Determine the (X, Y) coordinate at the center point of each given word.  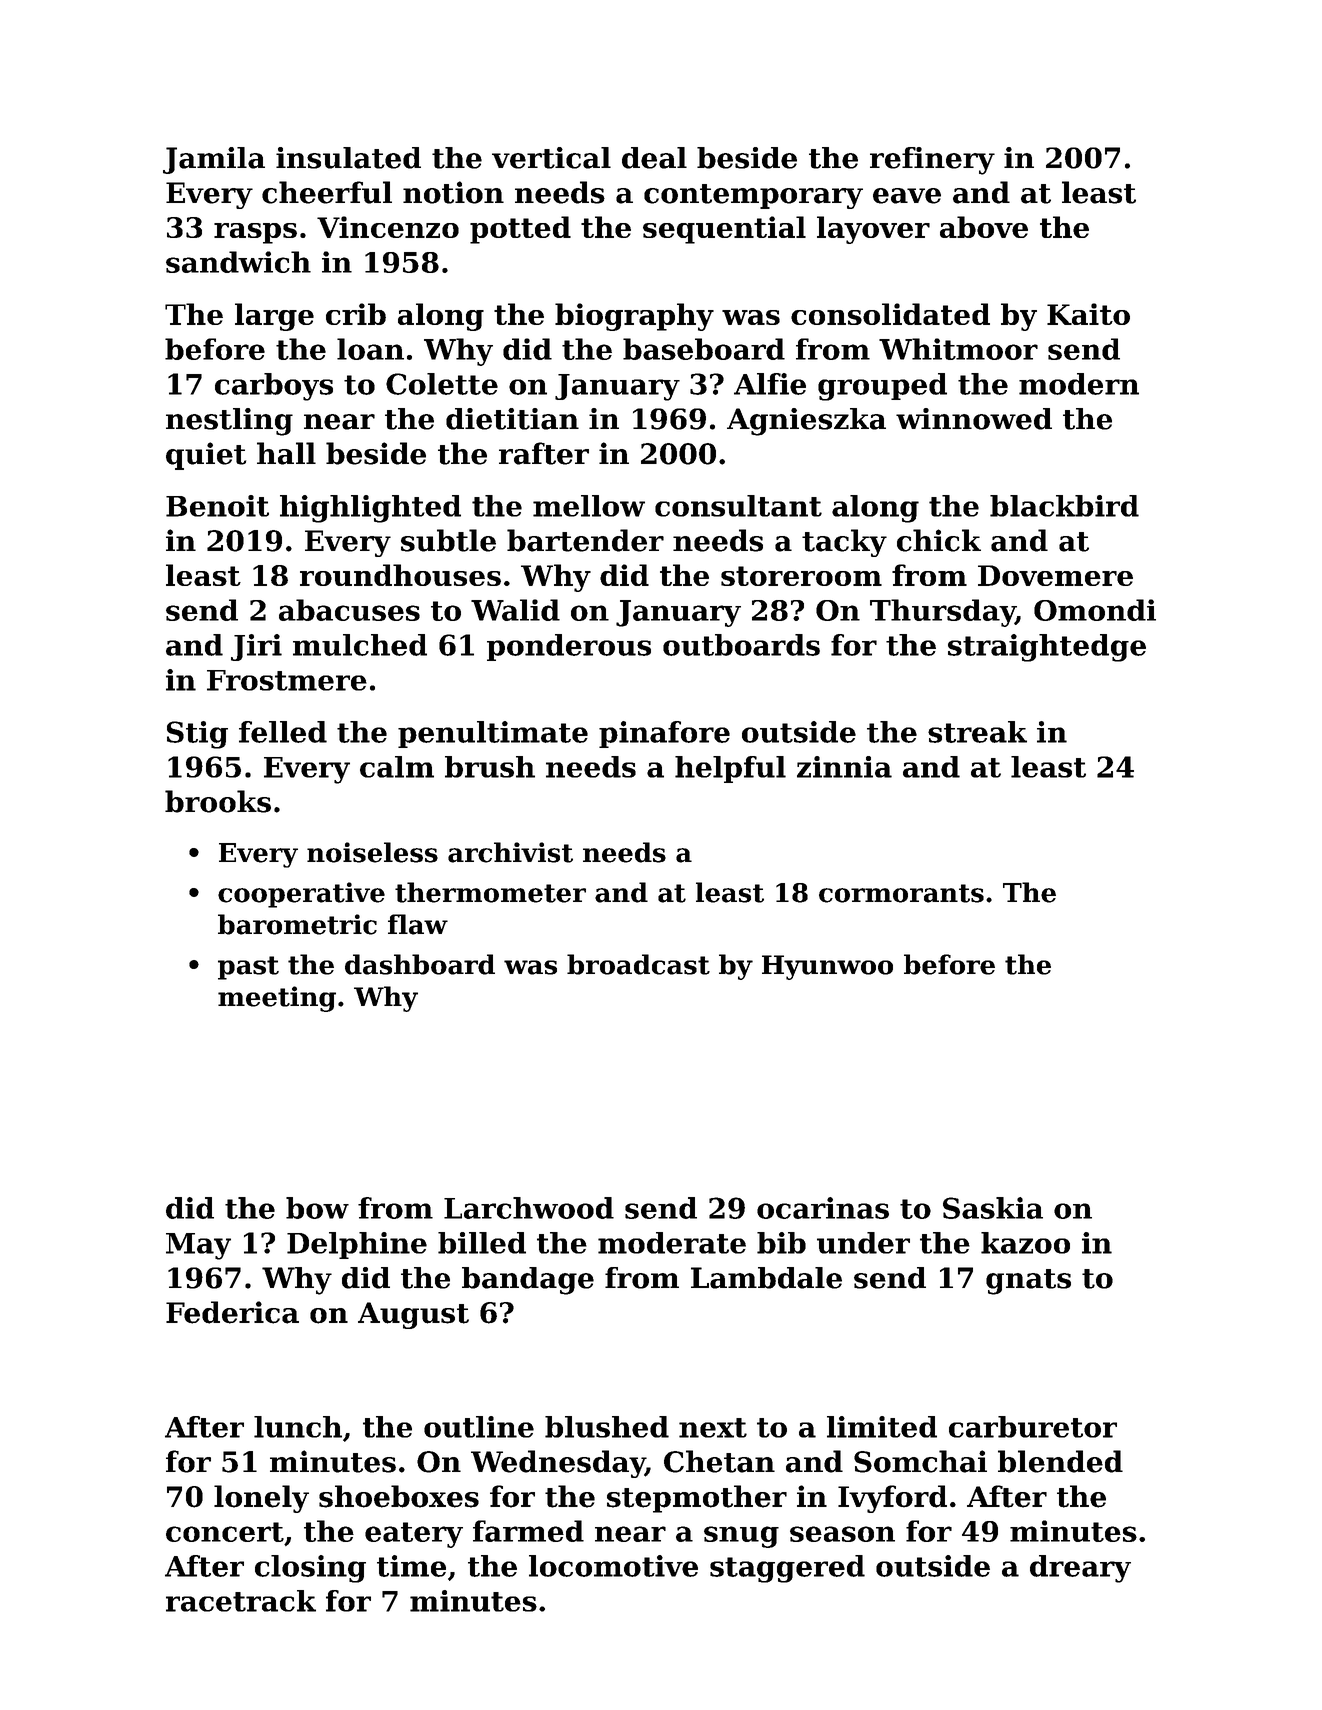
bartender (585, 540)
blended (1060, 1461)
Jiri (256, 647)
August (413, 1315)
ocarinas (823, 1208)
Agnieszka (806, 422)
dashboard (420, 964)
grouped (882, 387)
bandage (528, 1281)
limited (882, 1427)
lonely (261, 1499)
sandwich (238, 262)
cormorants (901, 893)
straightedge (1047, 648)
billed (482, 1243)
